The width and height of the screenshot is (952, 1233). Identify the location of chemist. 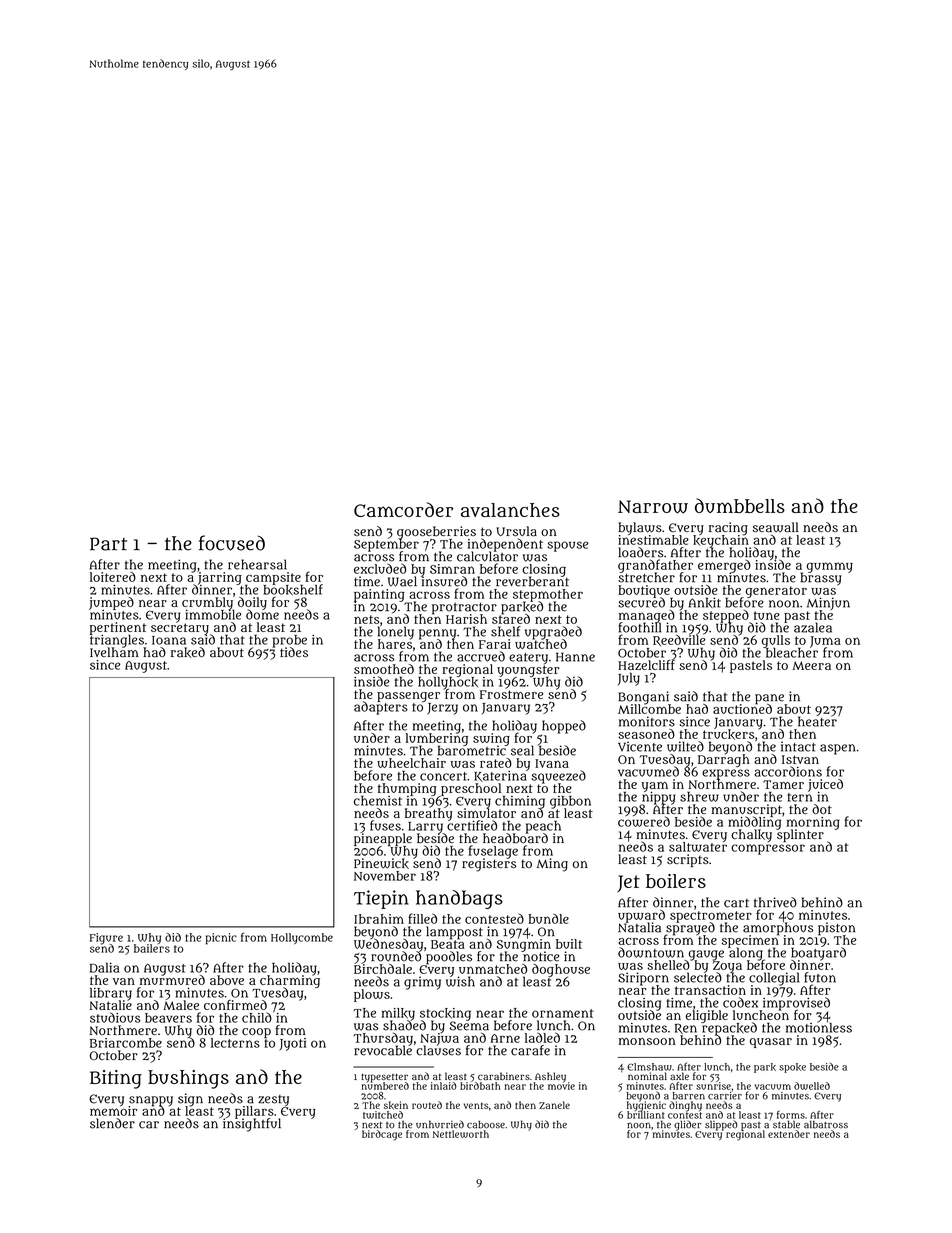
(378, 801).
